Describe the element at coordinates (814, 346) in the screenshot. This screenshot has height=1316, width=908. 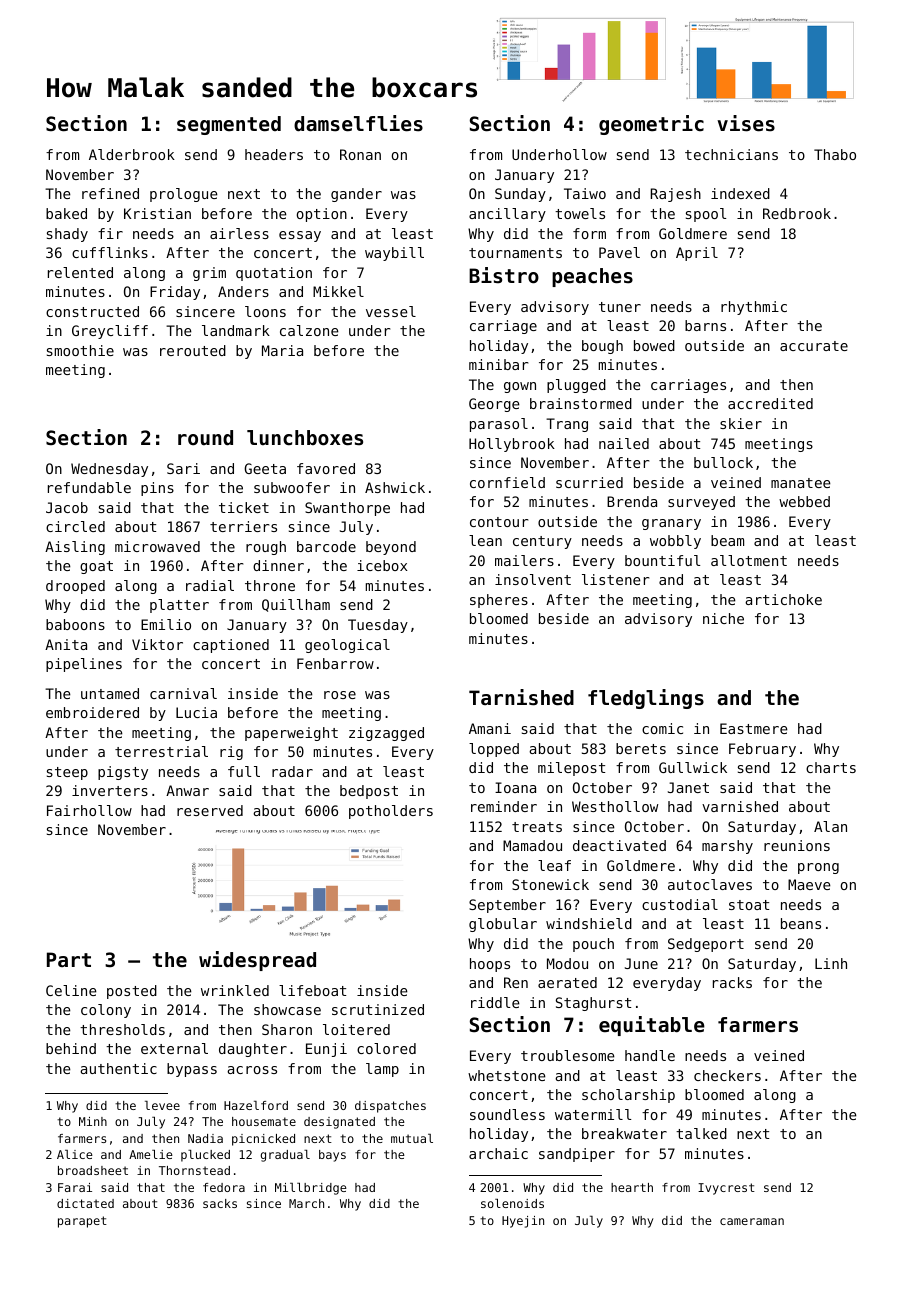
I see `accurate` at that location.
